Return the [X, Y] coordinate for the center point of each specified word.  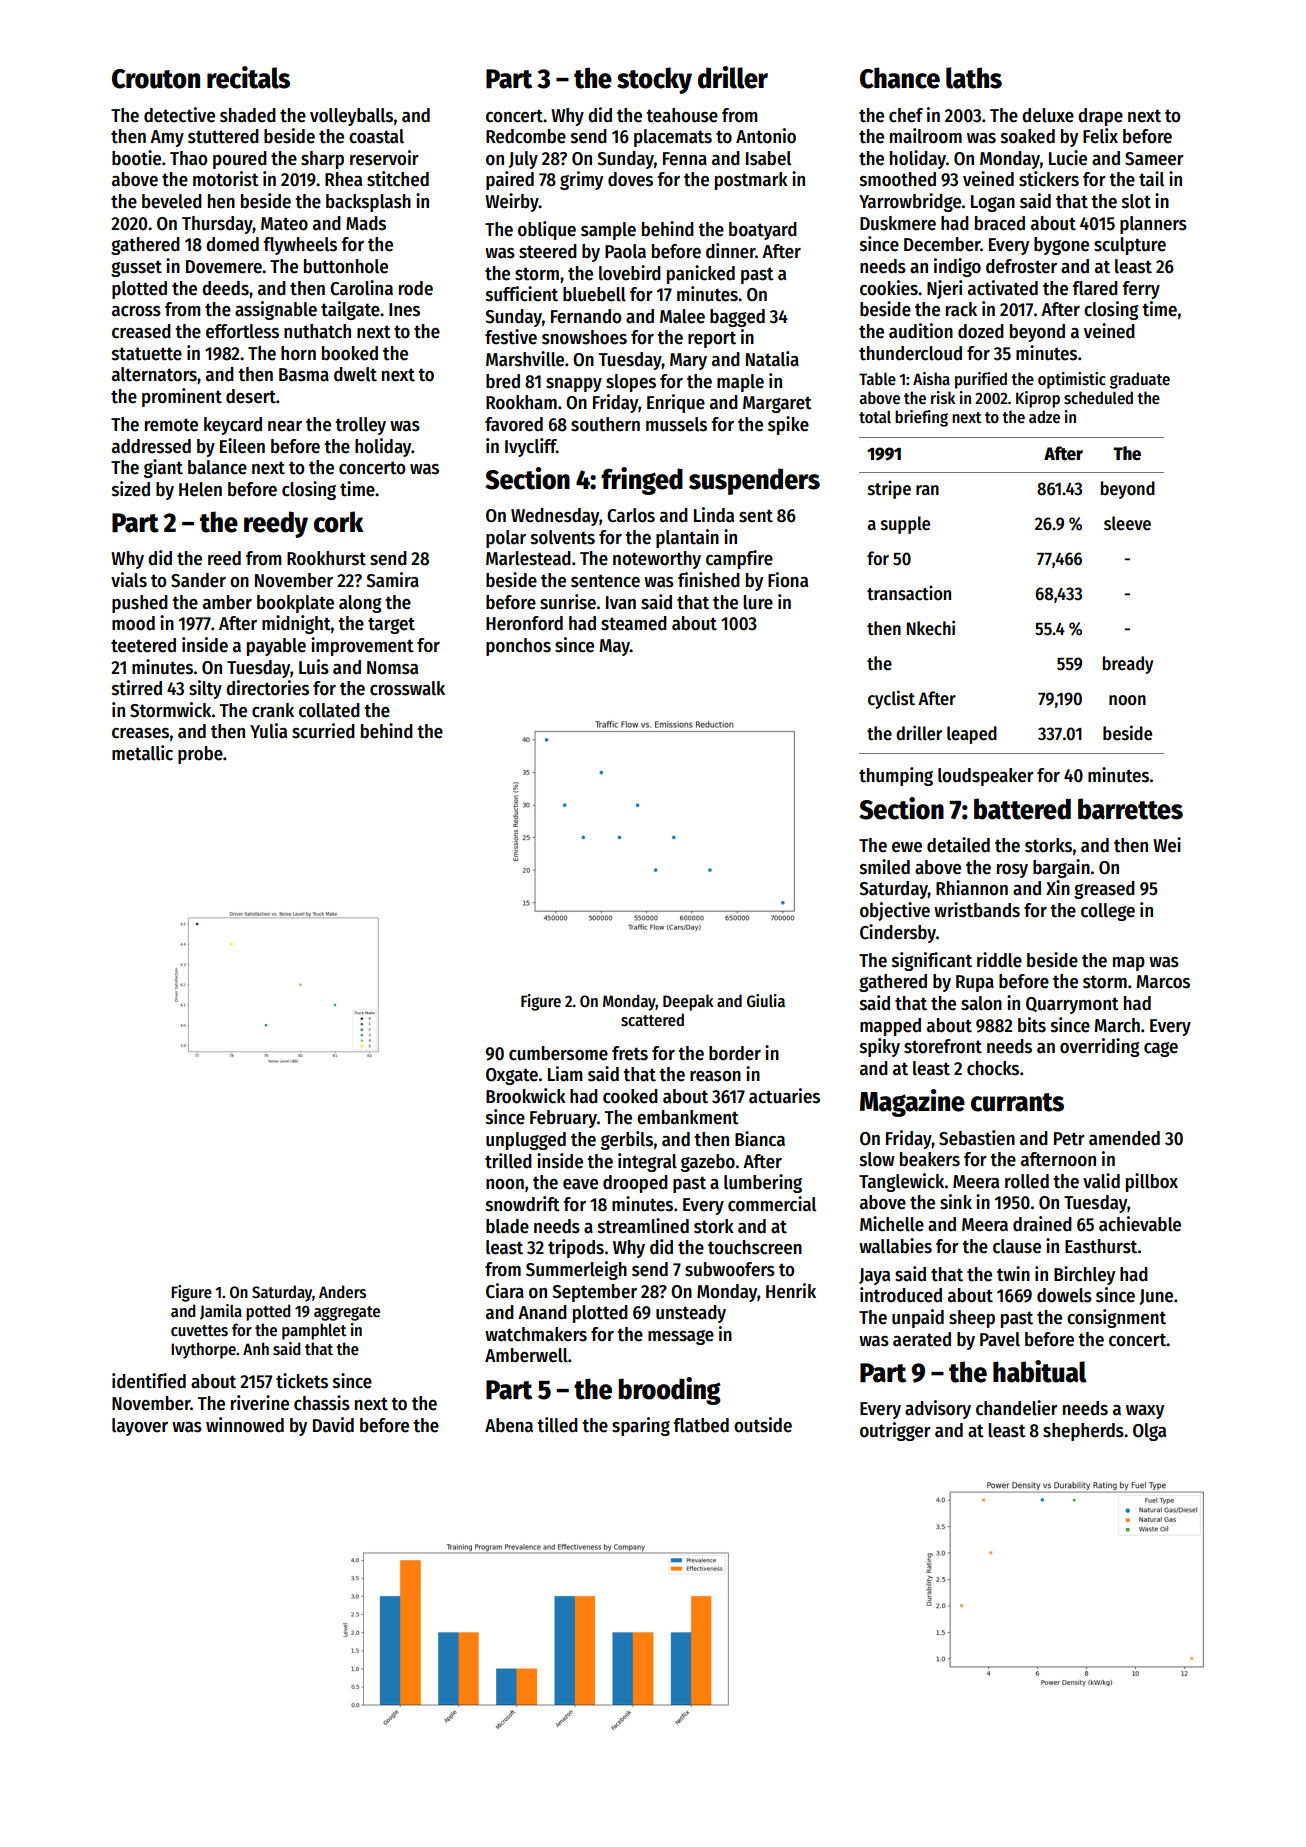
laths [974, 78]
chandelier [1017, 1408]
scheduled [1098, 398]
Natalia [772, 359]
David [333, 1425]
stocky [654, 80]
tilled [557, 1425]
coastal [376, 136]
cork [338, 522]
